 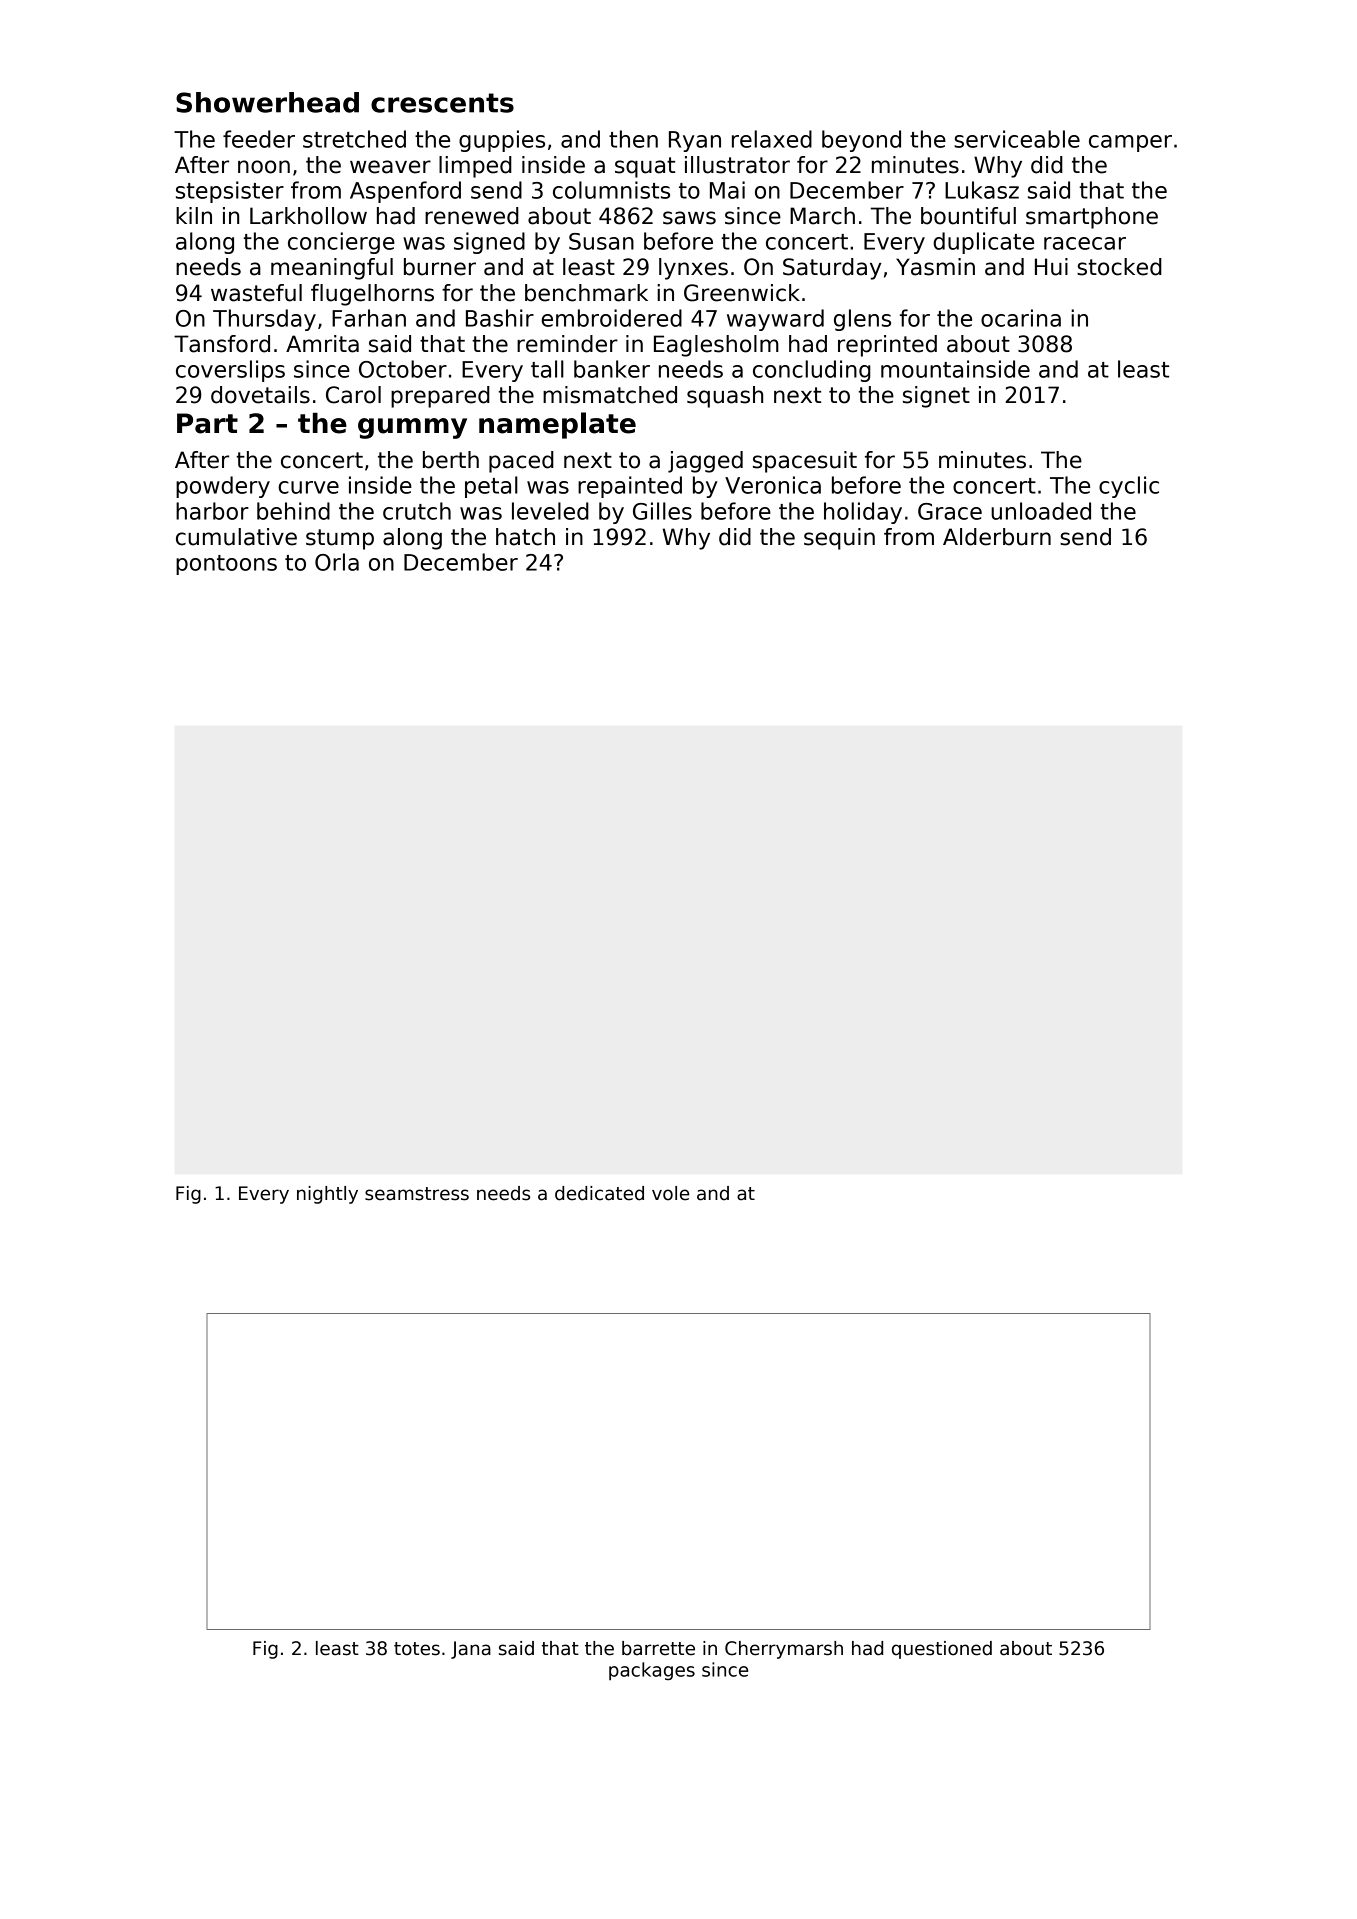 What do you see at coordinates (567, 344) in the screenshot?
I see `reminder` at bounding box center [567, 344].
